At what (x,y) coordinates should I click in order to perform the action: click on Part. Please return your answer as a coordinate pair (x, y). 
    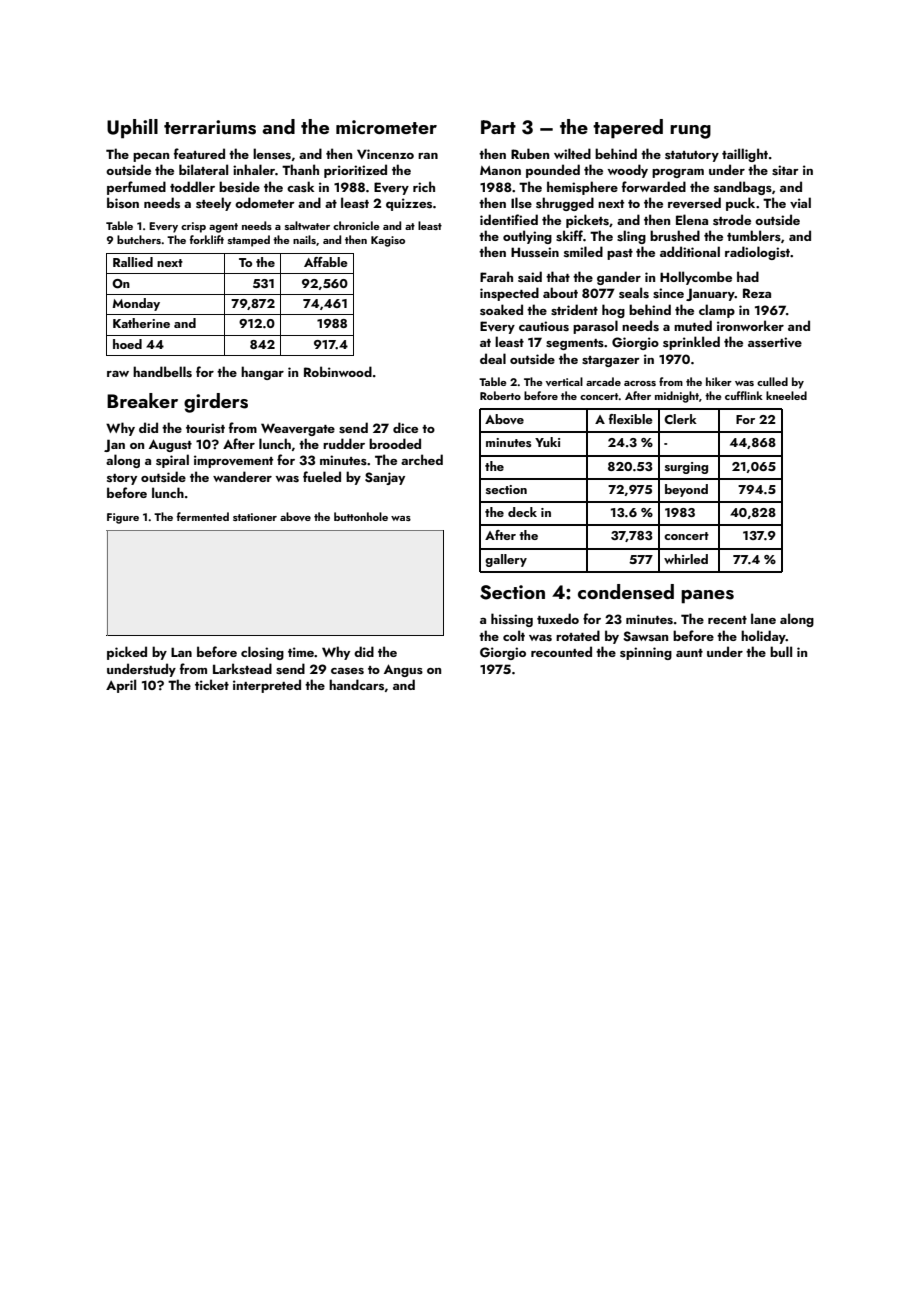
    Looking at the image, I should click on (498, 127).
